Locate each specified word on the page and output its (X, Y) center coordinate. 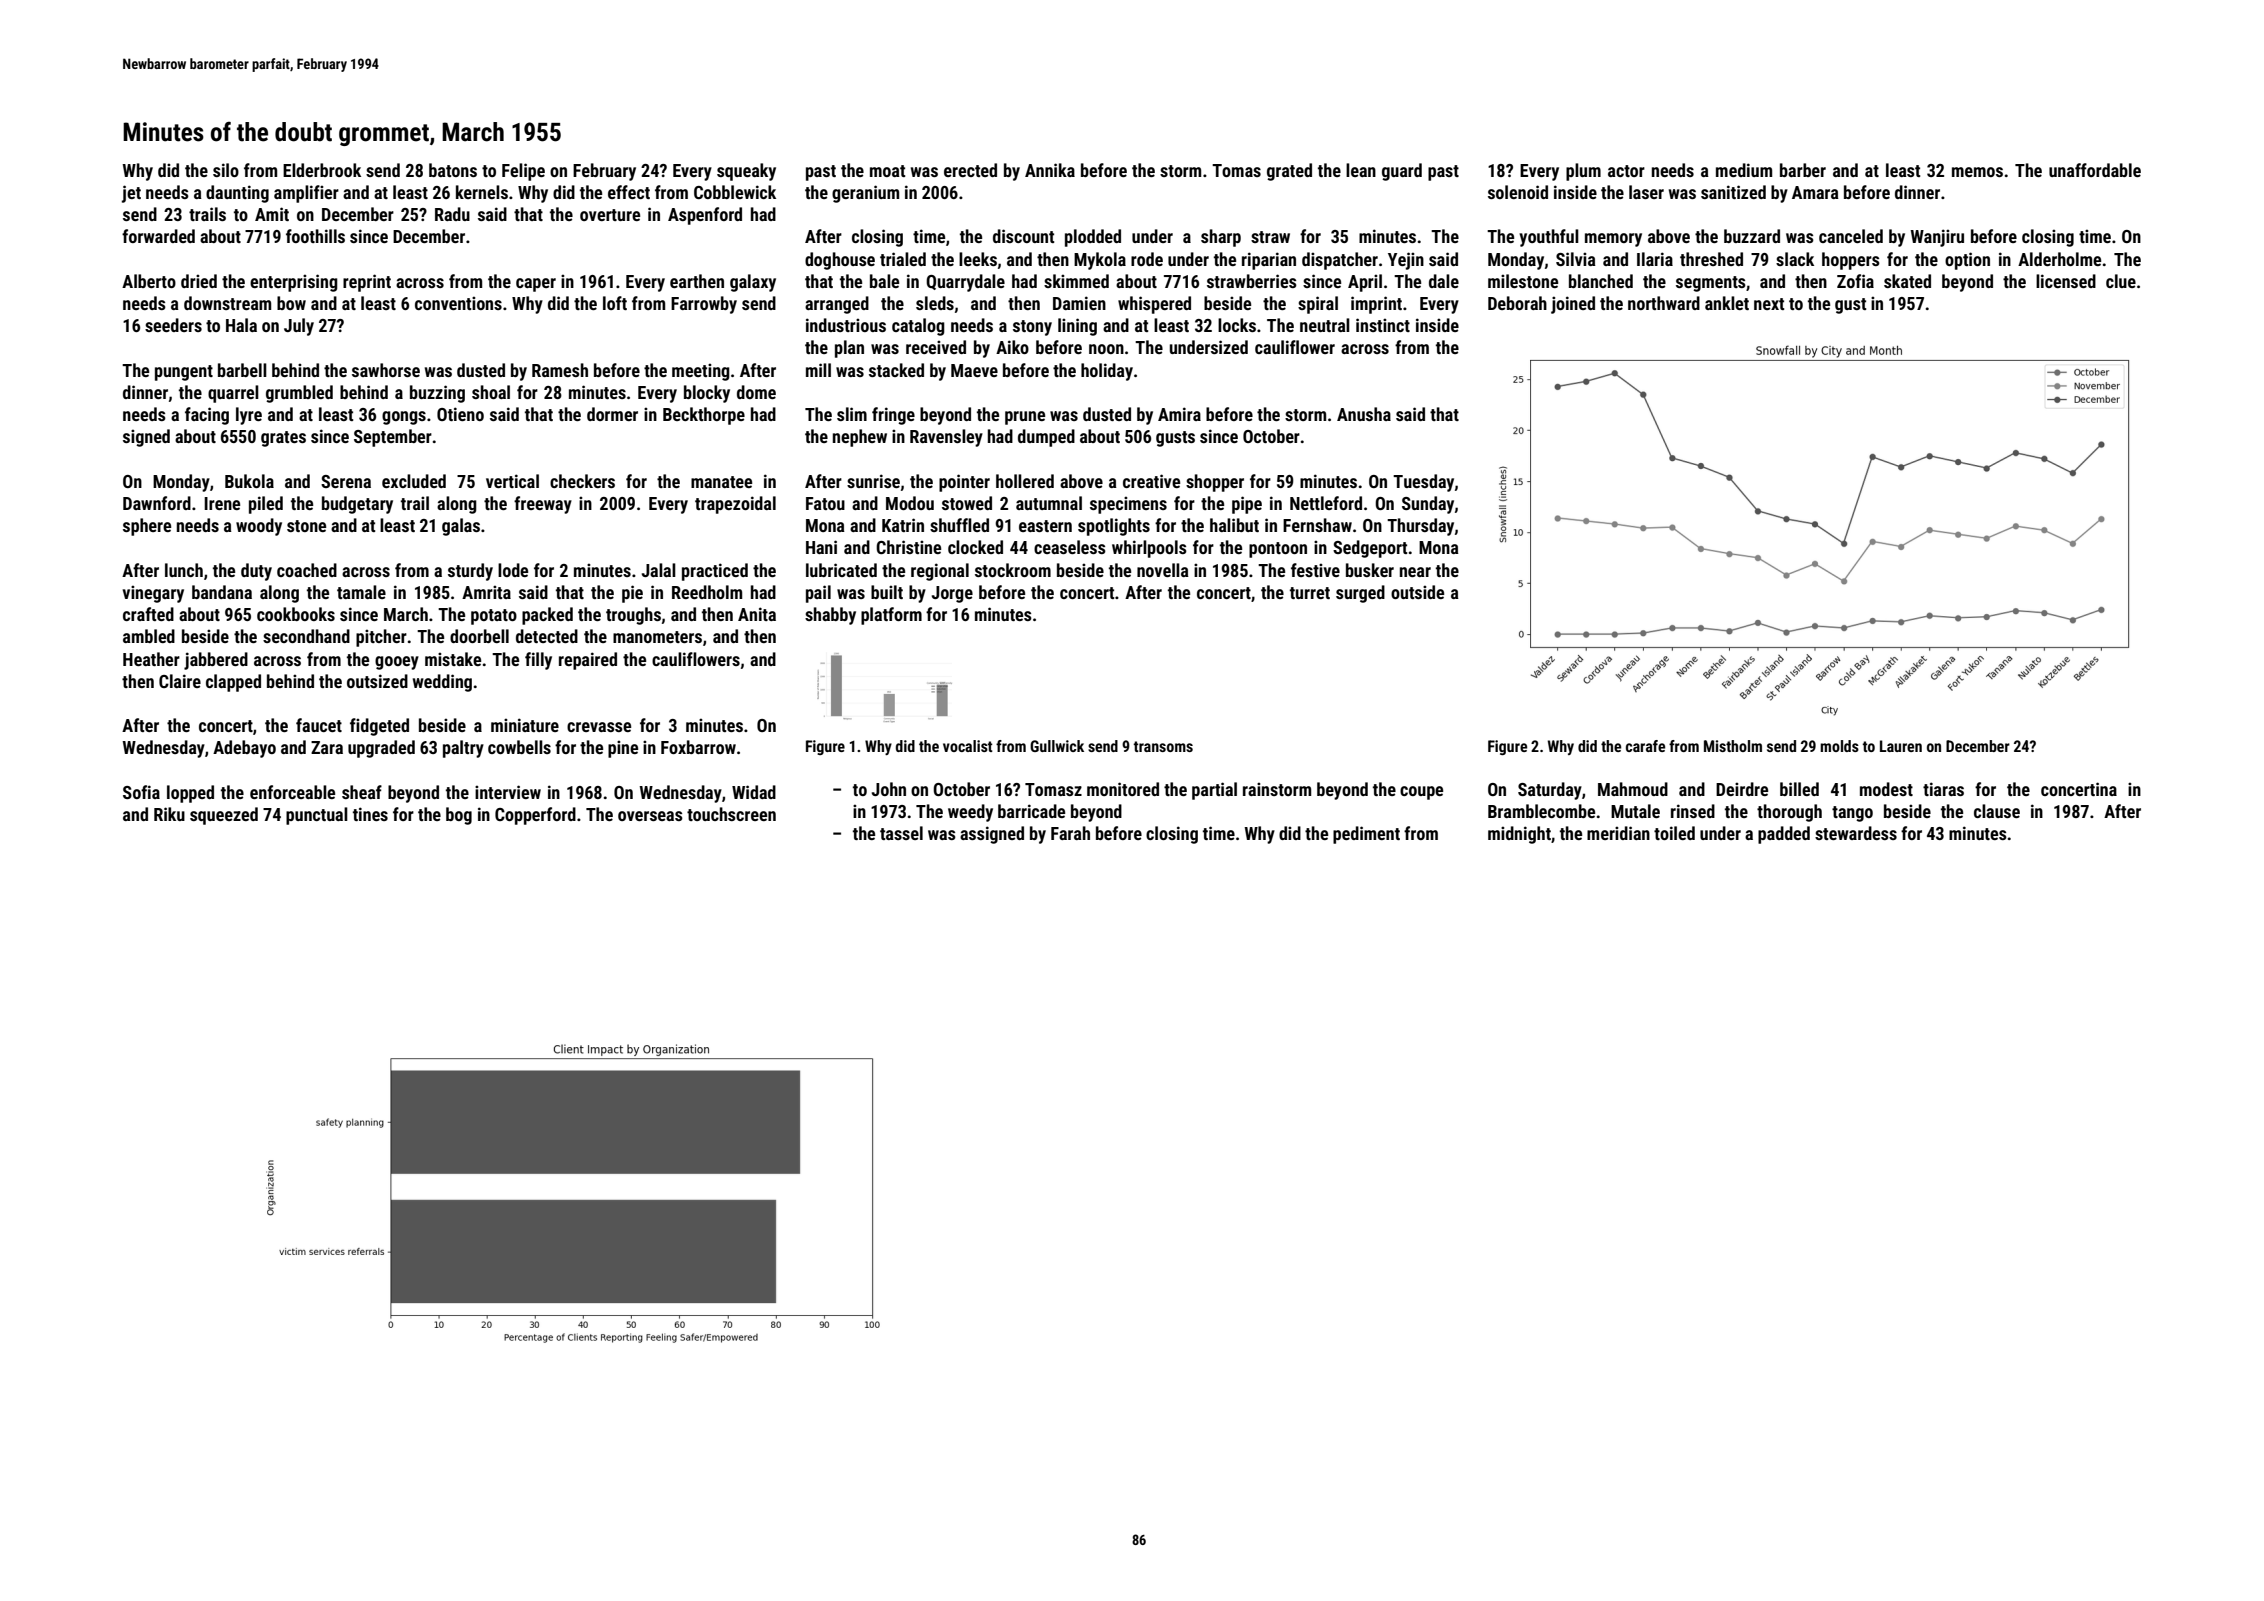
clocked (975, 547)
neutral (1325, 325)
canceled (1851, 236)
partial (1214, 791)
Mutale (1635, 811)
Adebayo (244, 749)
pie (632, 594)
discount (1023, 236)
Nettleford (1326, 503)
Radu (452, 214)
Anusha (1364, 414)
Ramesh (560, 370)
